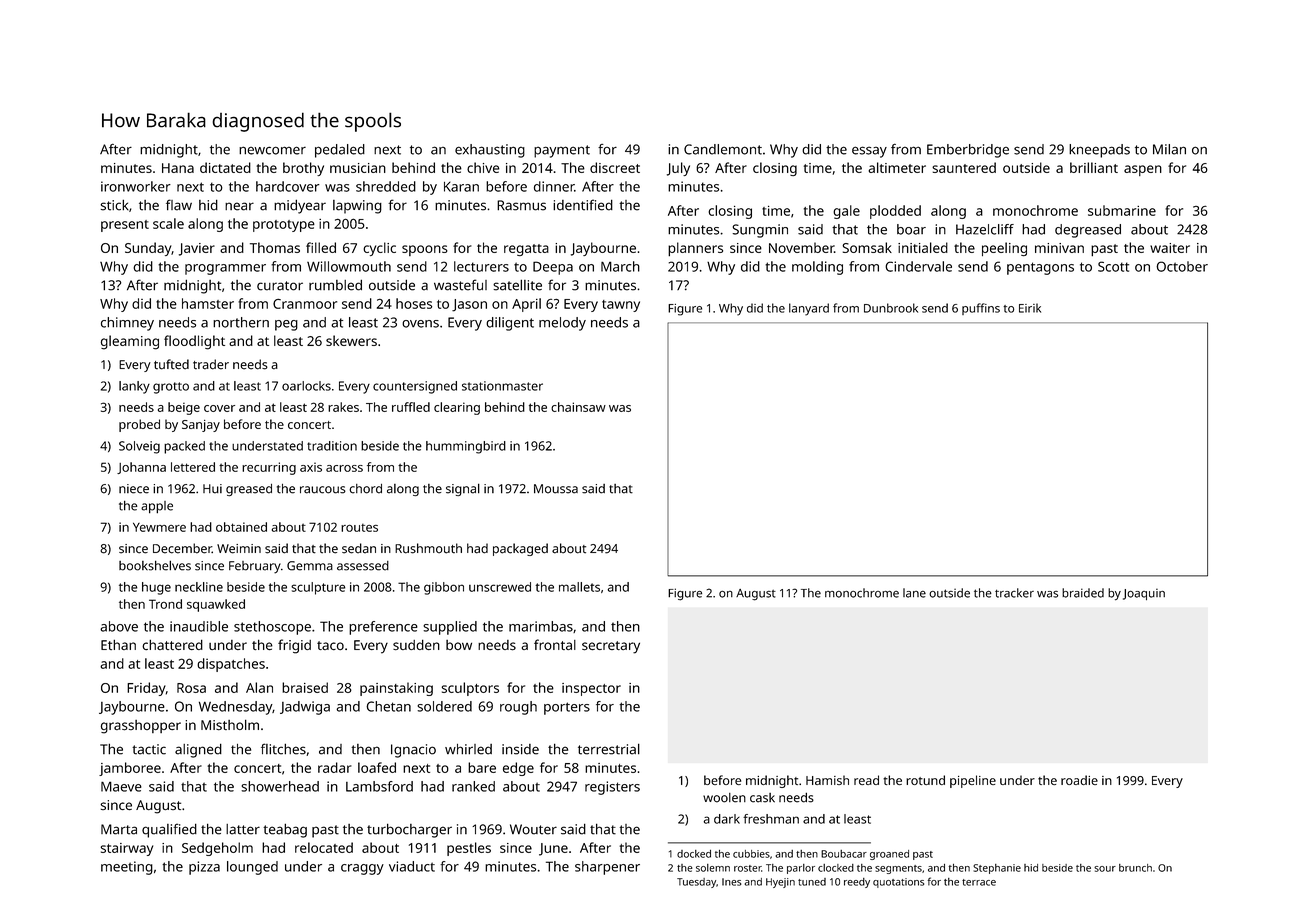 This screenshot has width=1308, height=924. What do you see at coordinates (827, 780) in the screenshot?
I see `Hamish` at bounding box center [827, 780].
